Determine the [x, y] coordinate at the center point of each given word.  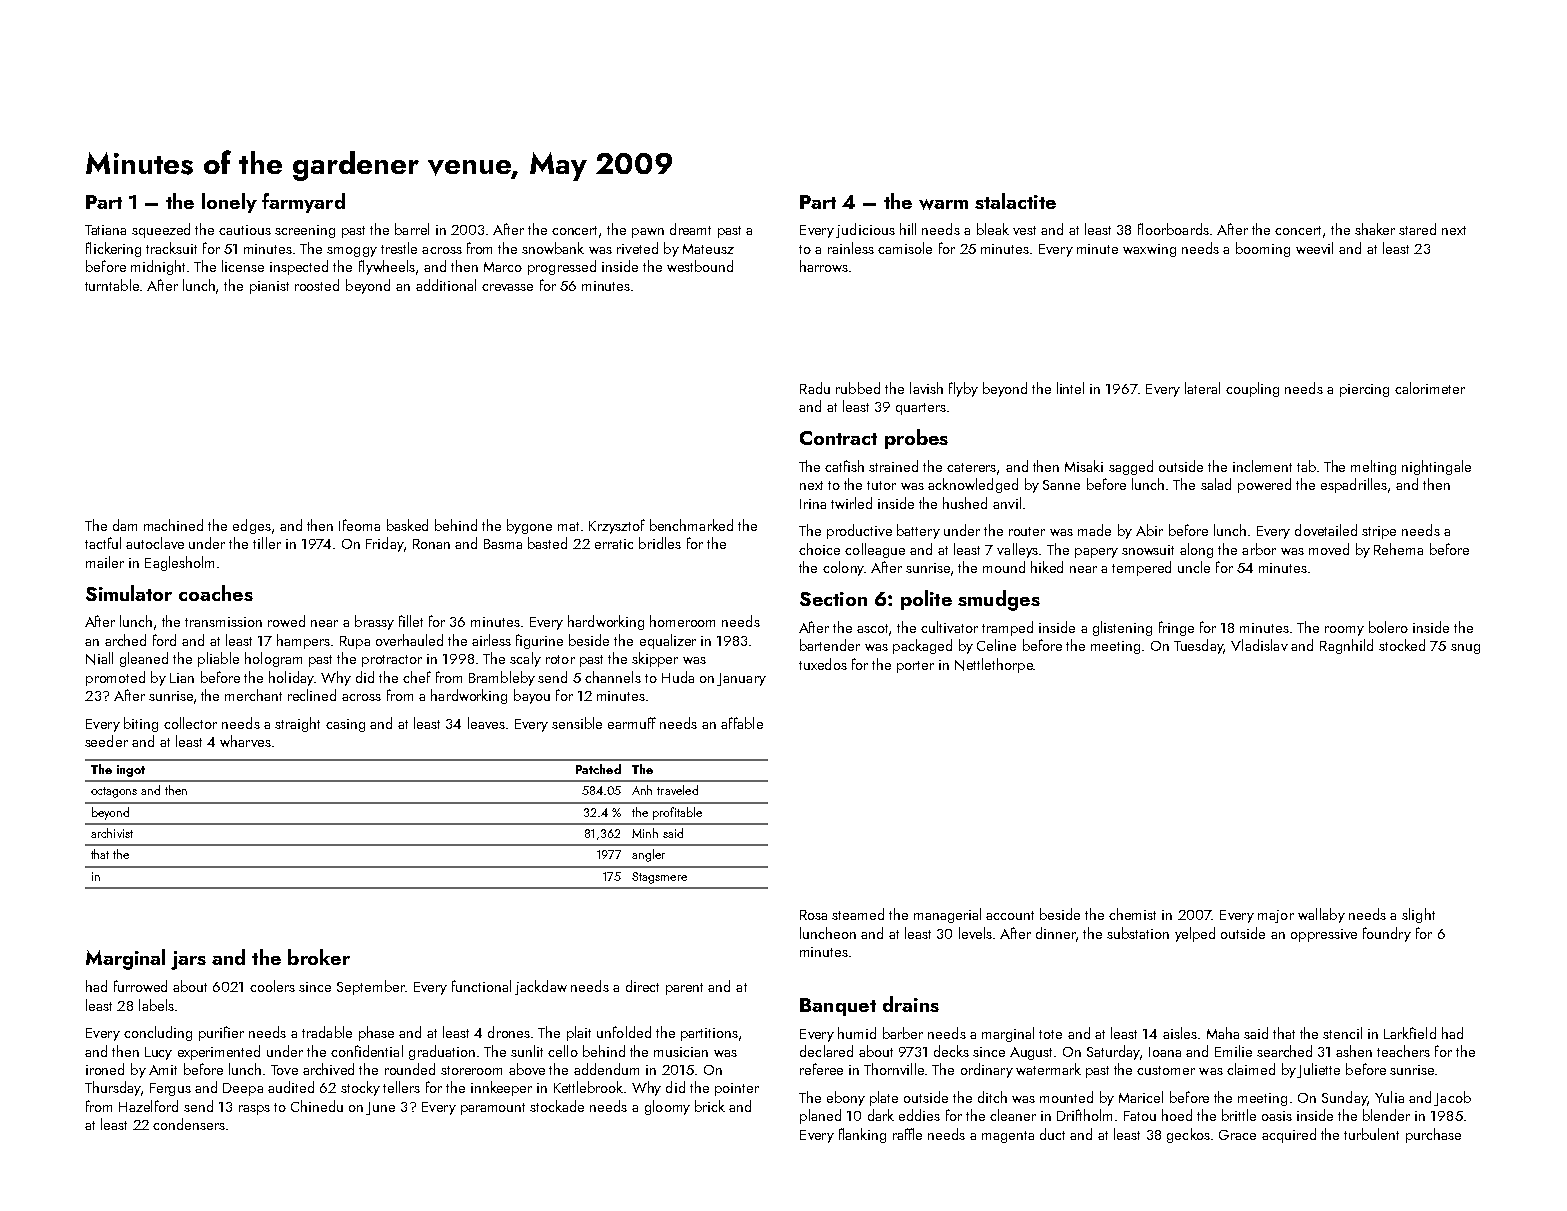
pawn [648, 233]
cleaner [1013, 1115]
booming [1263, 249]
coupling [1252, 389]
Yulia [1389, 1097]
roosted [317, 285]
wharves [245, 741]
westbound [700, 266]
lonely [229, 203]
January [741, 679]
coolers [272, 986]
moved [1329, 549]
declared [826, 1051]
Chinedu [317, 1106]
